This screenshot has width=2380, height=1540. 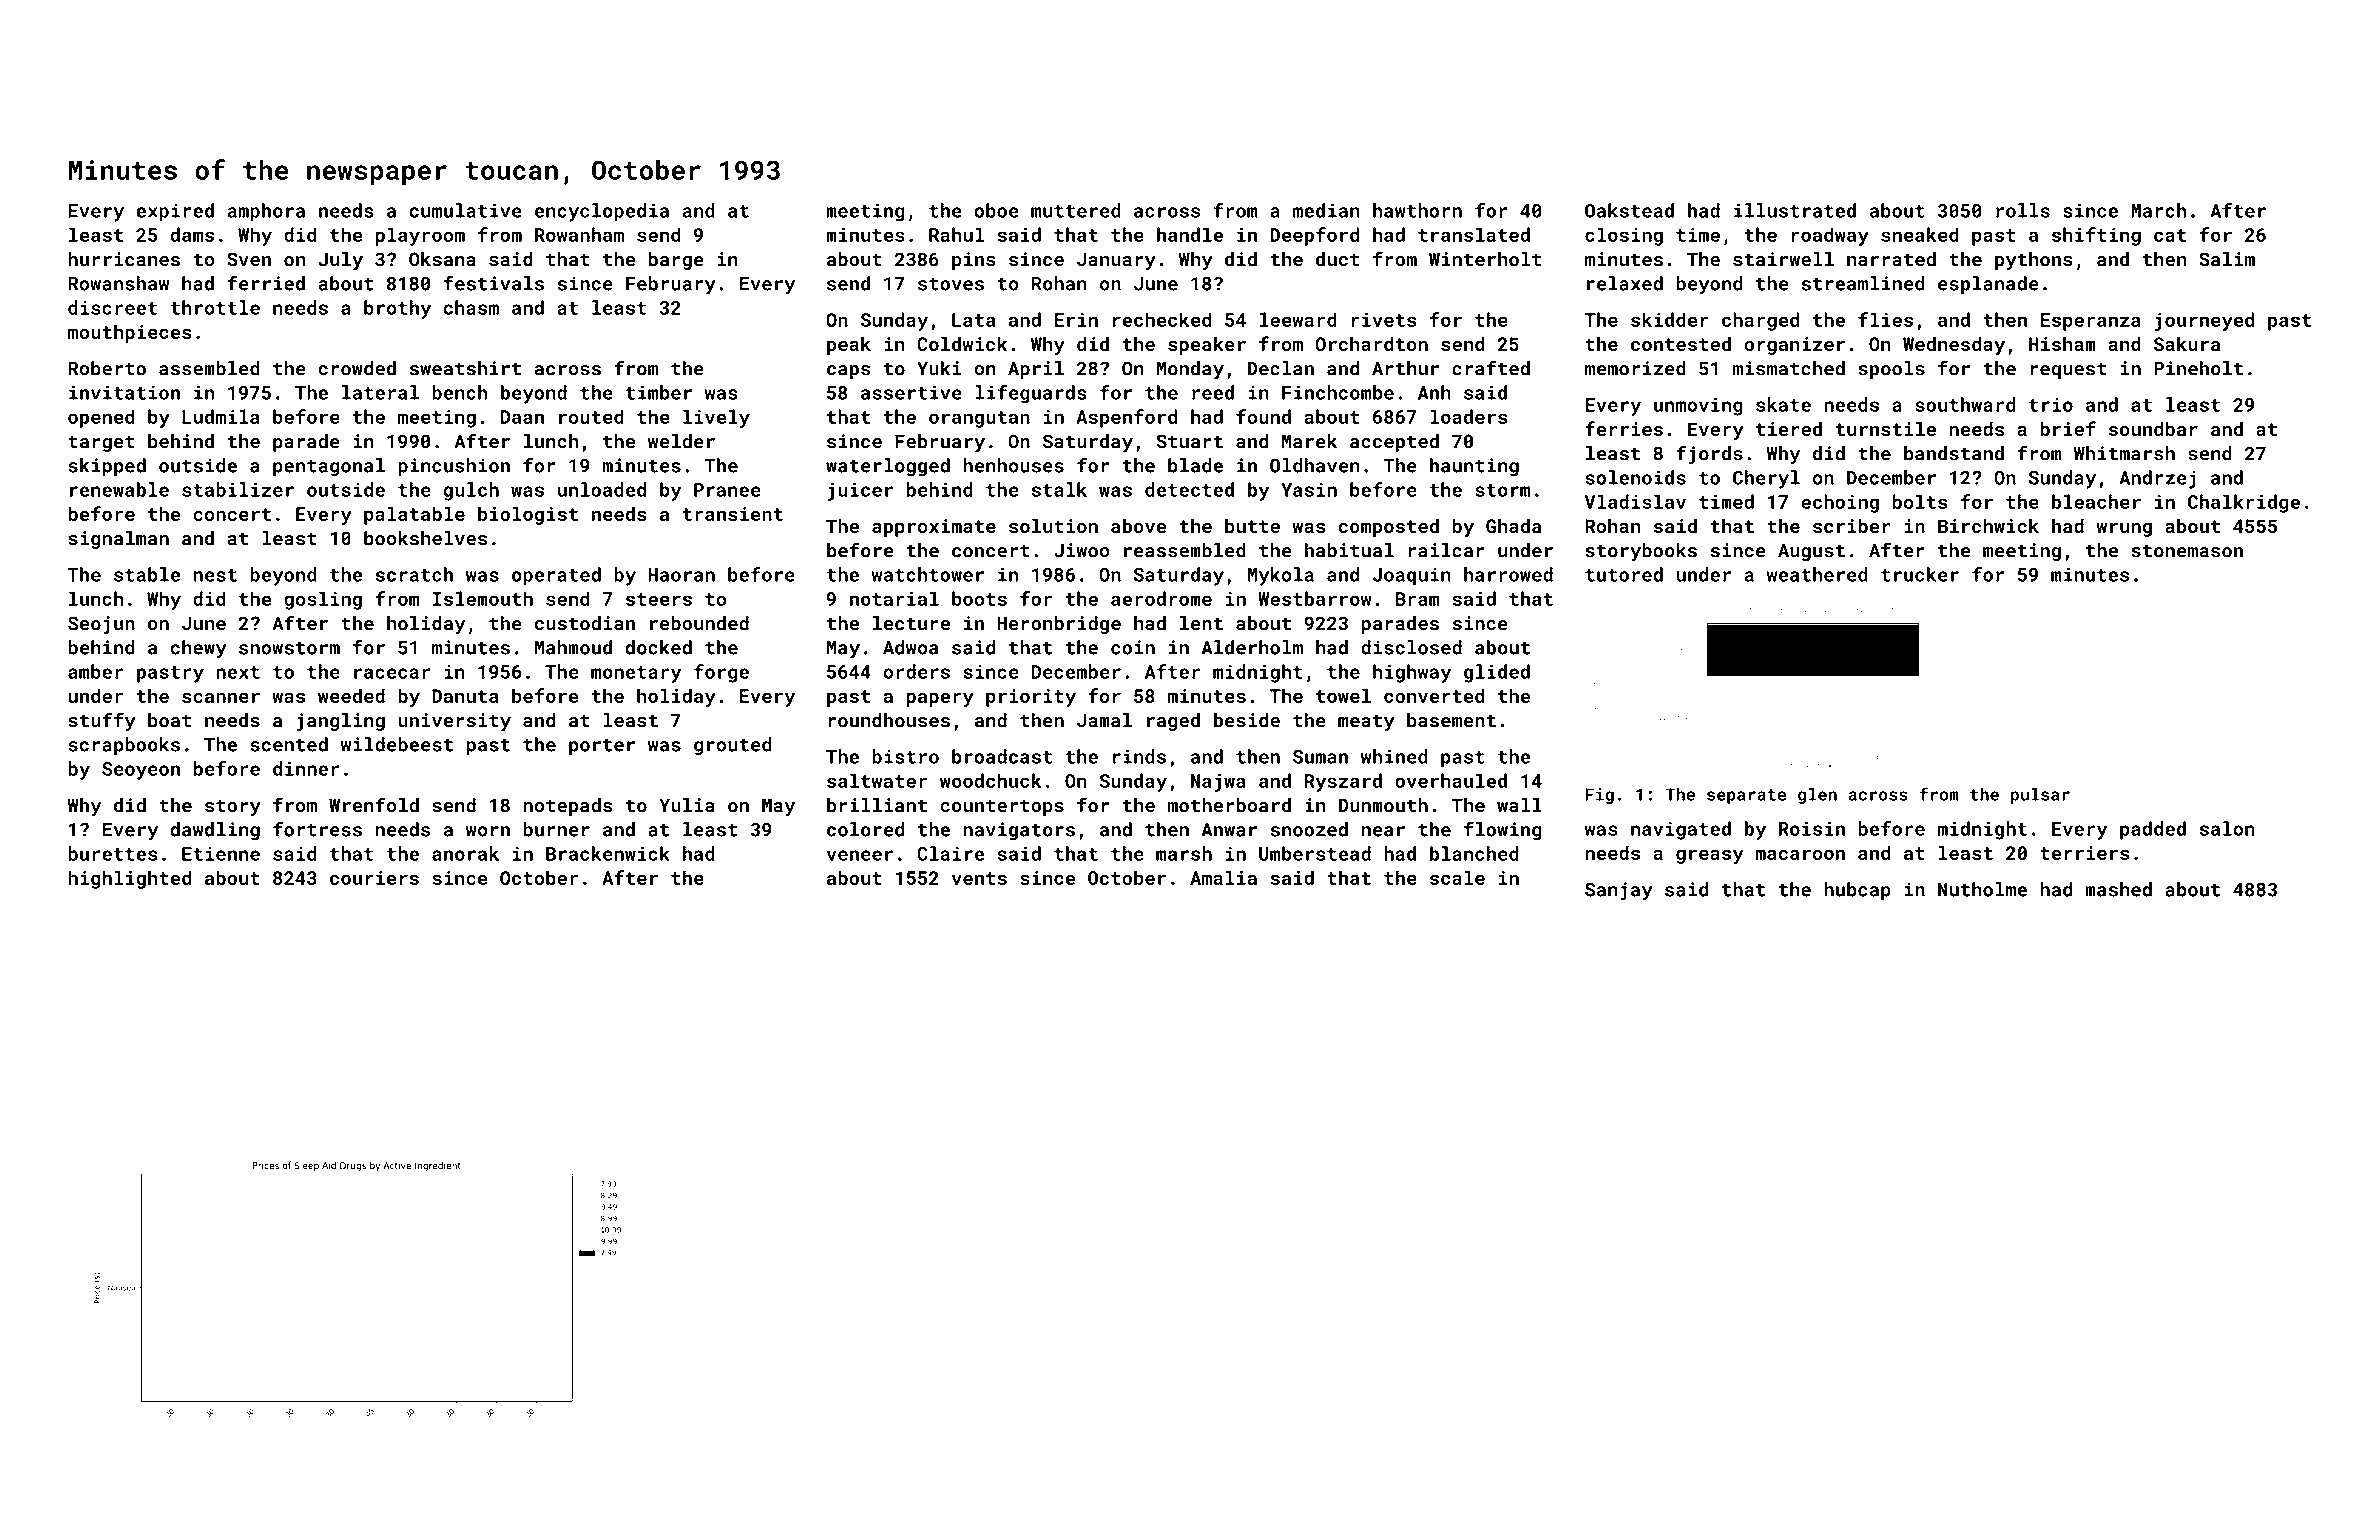 What do you see at coordinates (1746, 796) in the screenshot?
I see `separate` at bounding box center [1746, 796].
